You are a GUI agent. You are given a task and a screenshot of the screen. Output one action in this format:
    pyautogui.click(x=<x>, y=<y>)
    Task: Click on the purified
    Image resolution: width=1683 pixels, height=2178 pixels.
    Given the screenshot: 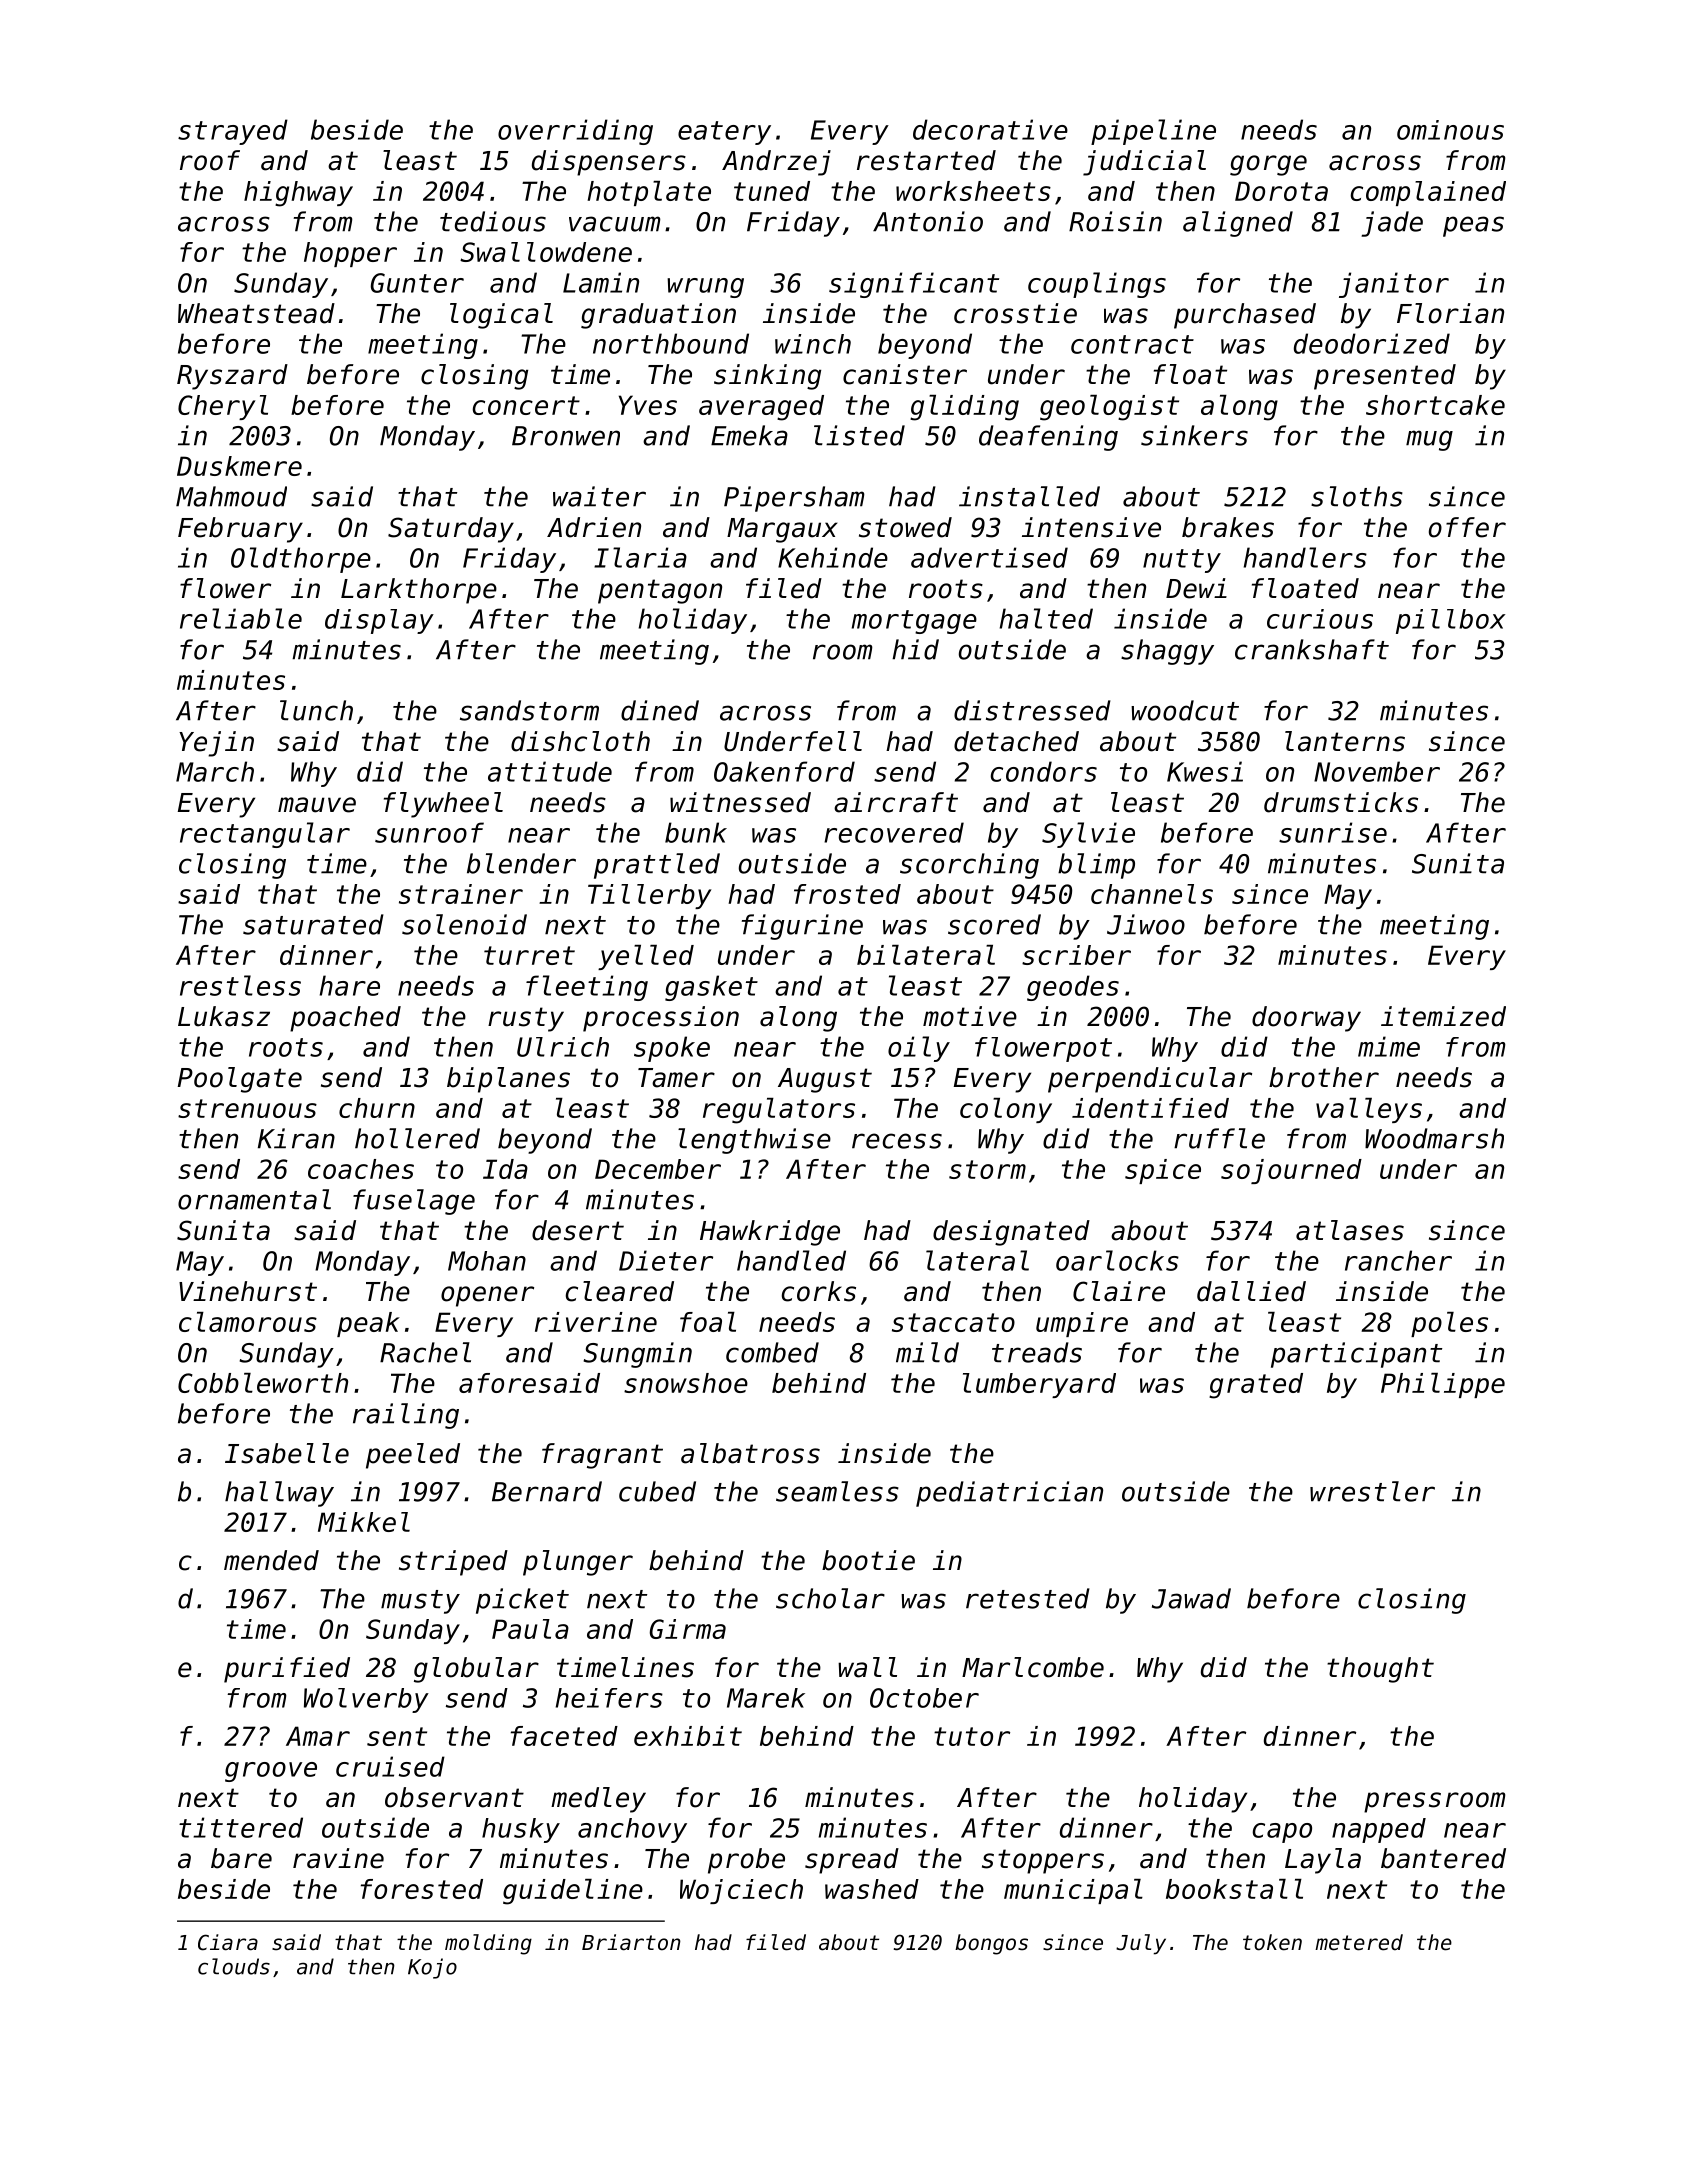 What is the action you would take?
    pyautogui.click(x=287, y=1670)
